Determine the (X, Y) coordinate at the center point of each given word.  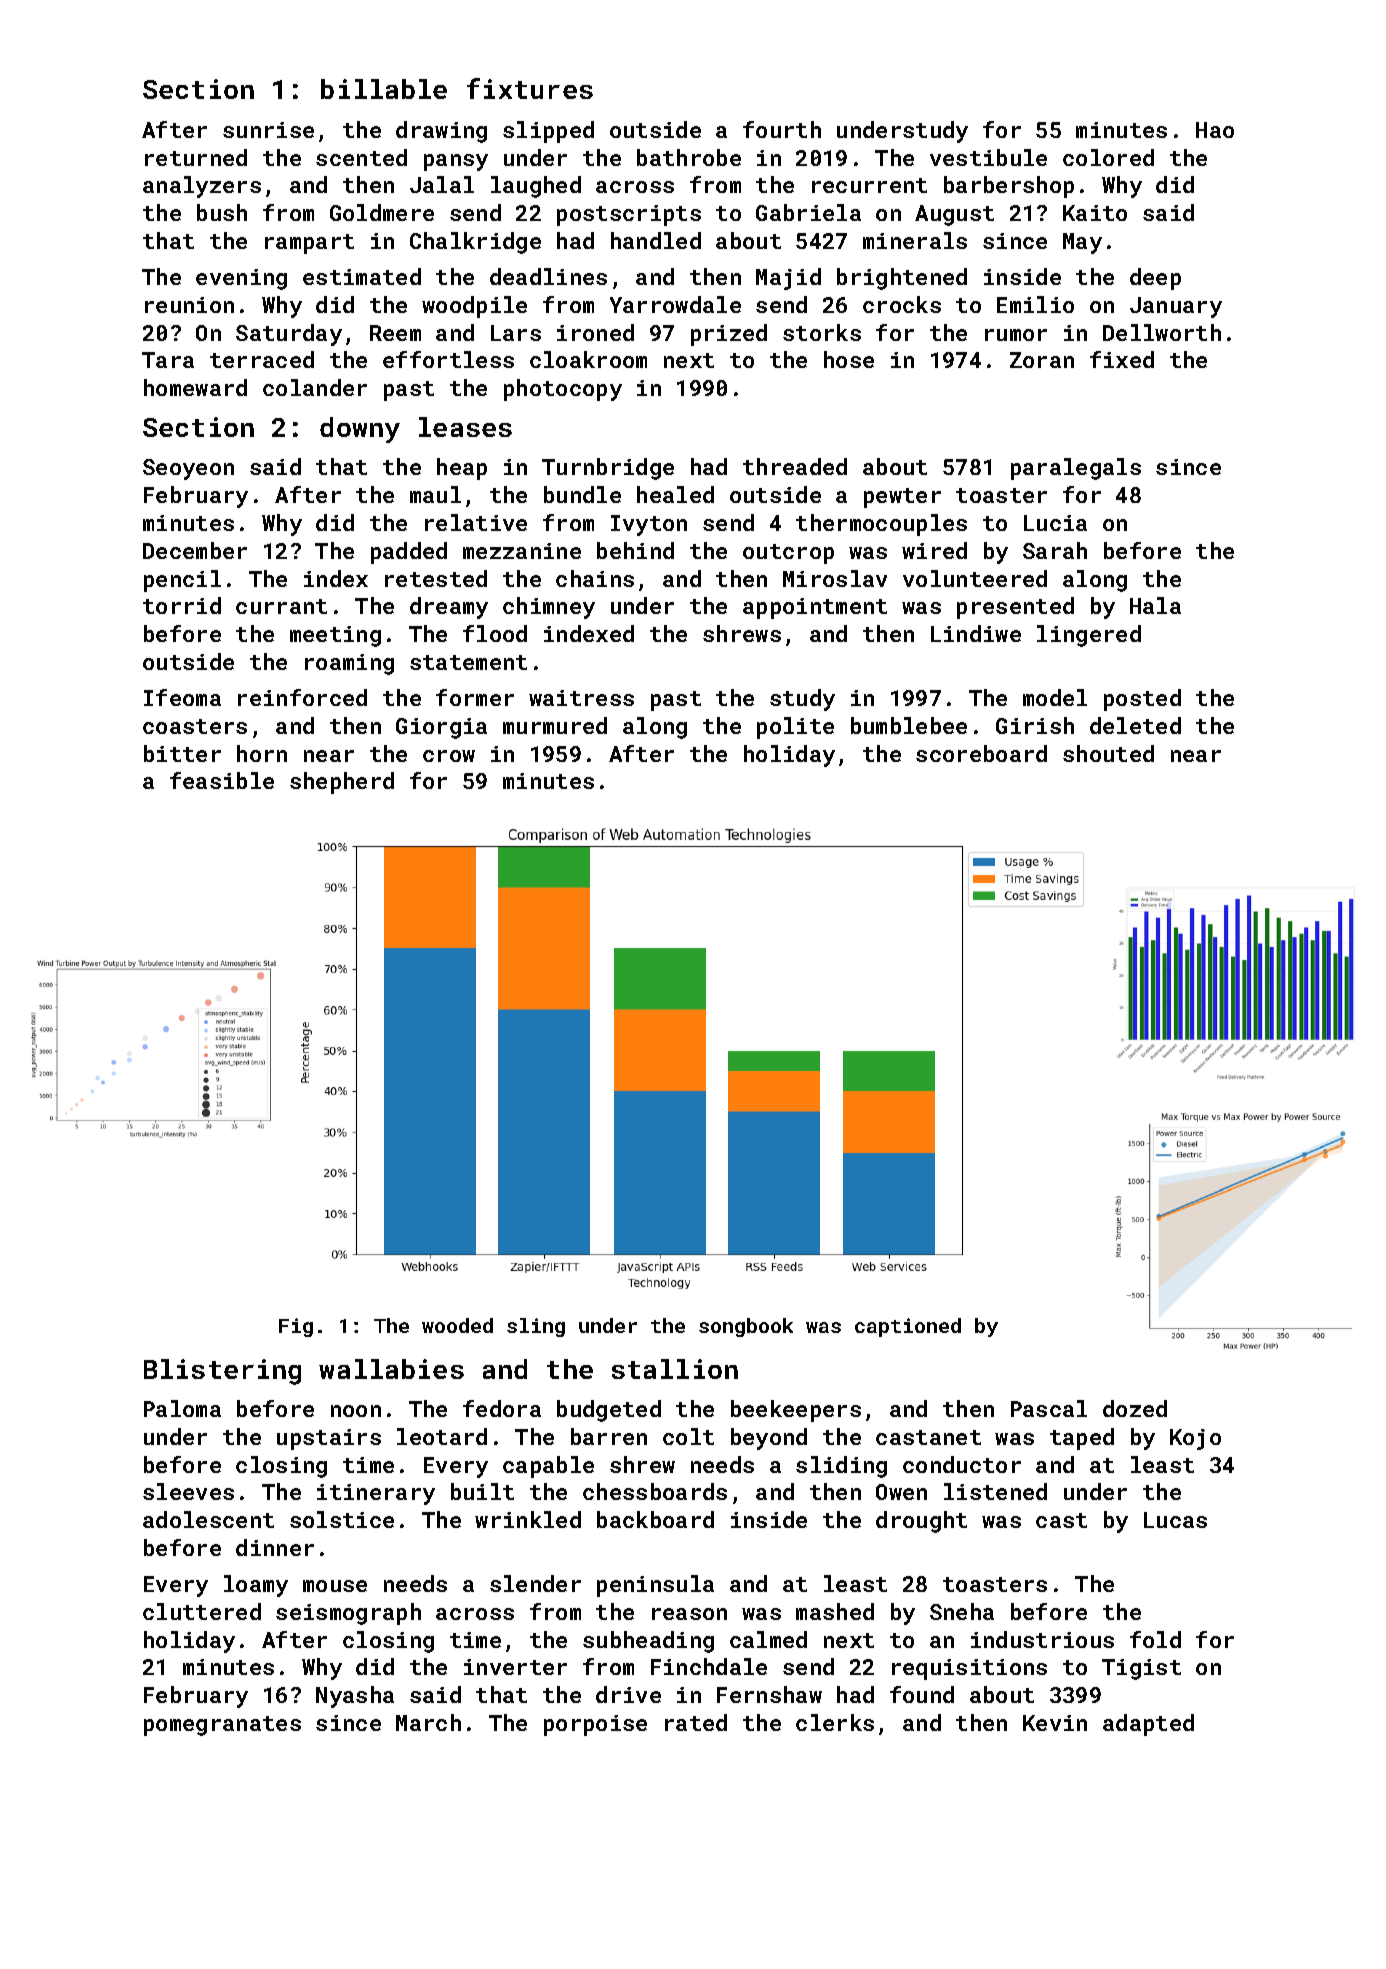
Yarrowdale (675, 304)
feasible (222, 780)
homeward (195, 387)
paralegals (1076, 469)
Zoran (1042, 360)
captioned (908, 1327)
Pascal (1049, 1408)
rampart (309, 244)
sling (536, 1327)
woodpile (474, 307)
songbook (746, 1327)
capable (548, 1467)
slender (535, 1583)
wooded (457, 1325)
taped (1082, 1439)
